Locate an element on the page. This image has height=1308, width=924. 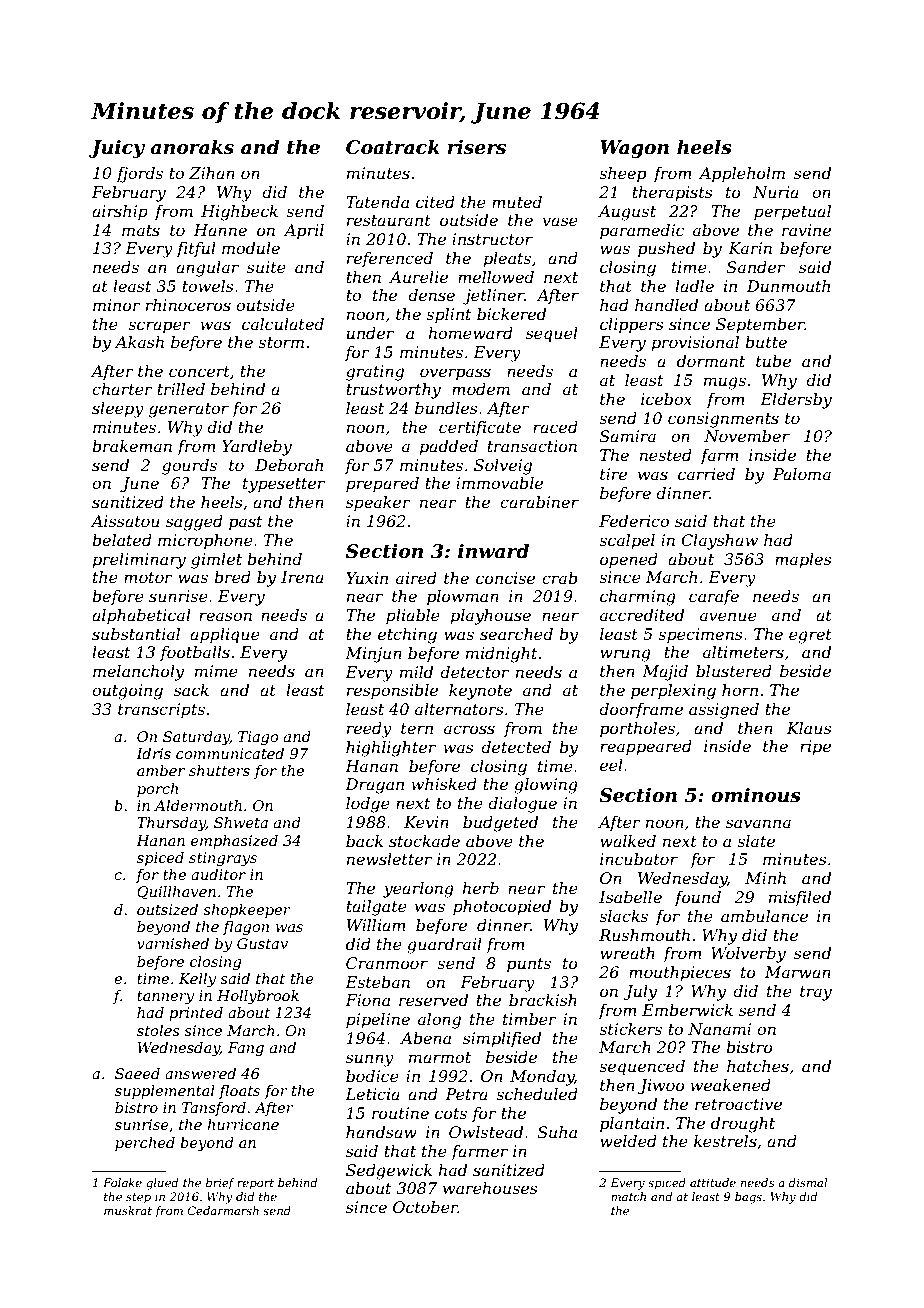
hurricane is located at coordinates (243, 1124).
